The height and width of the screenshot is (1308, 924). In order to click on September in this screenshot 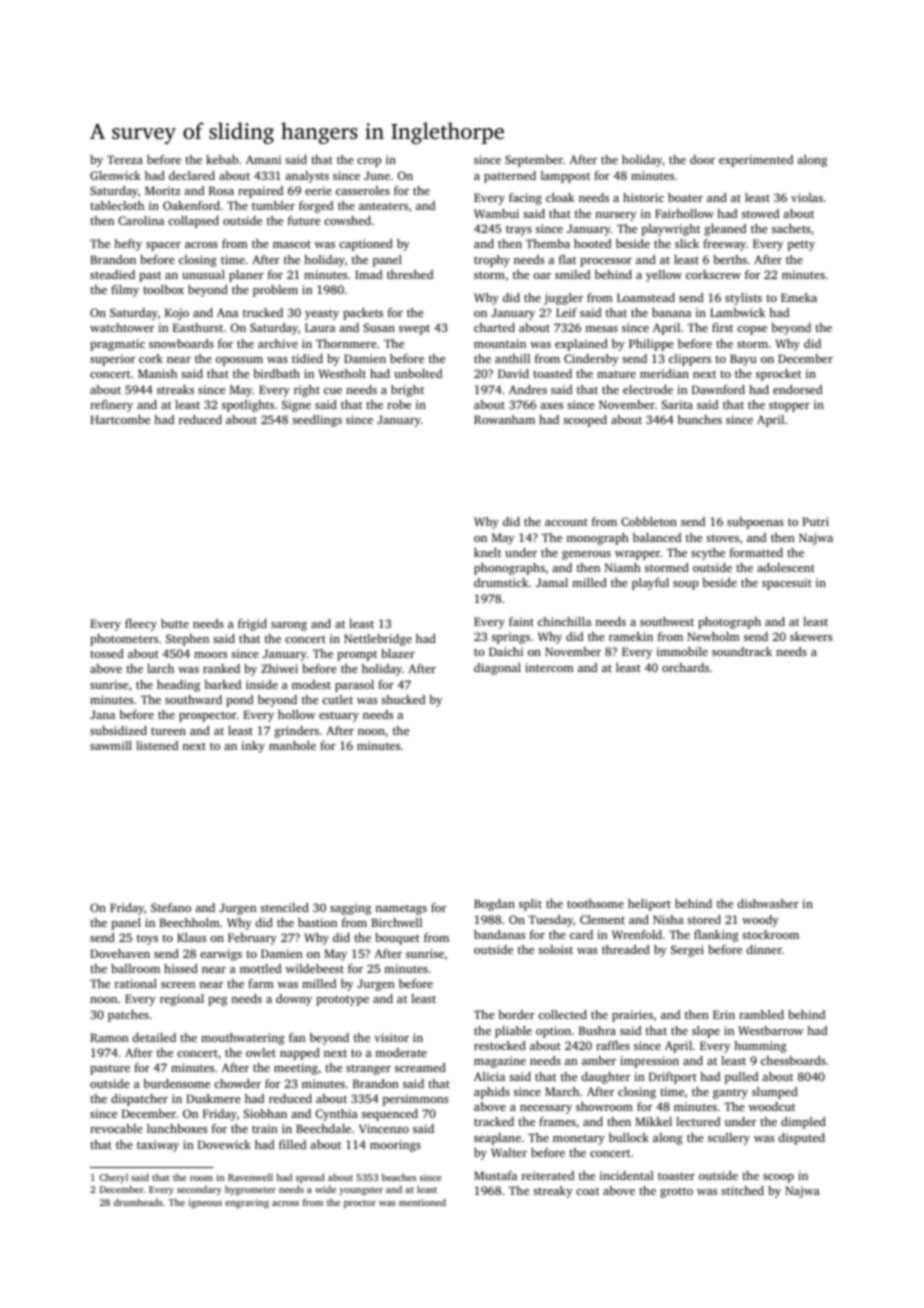, I will do `click(534, 161)`.
